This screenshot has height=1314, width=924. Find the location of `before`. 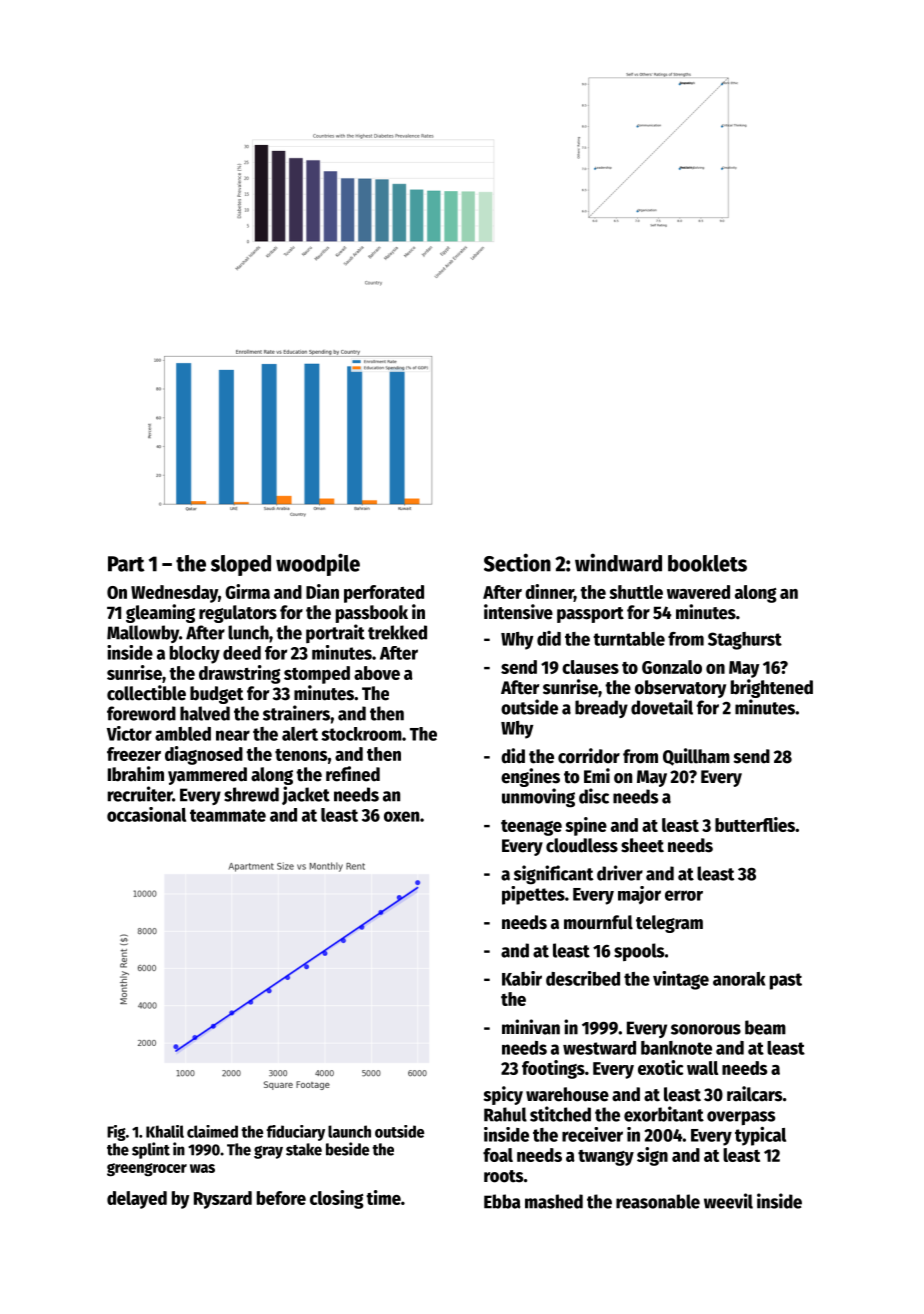

before is located at coordinates (281, 1198).
